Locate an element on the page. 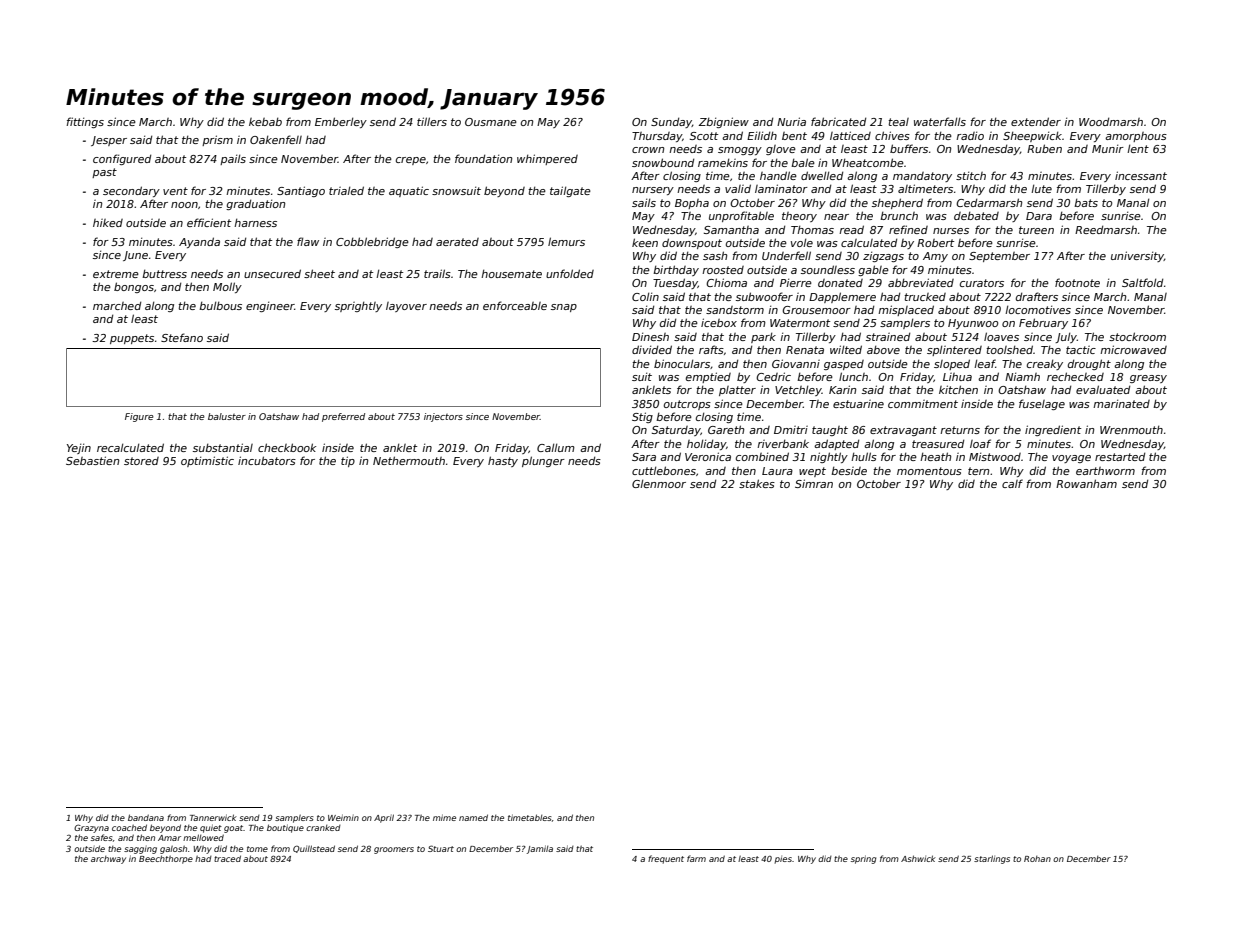  kebab is located at coordinates (265, 121).
